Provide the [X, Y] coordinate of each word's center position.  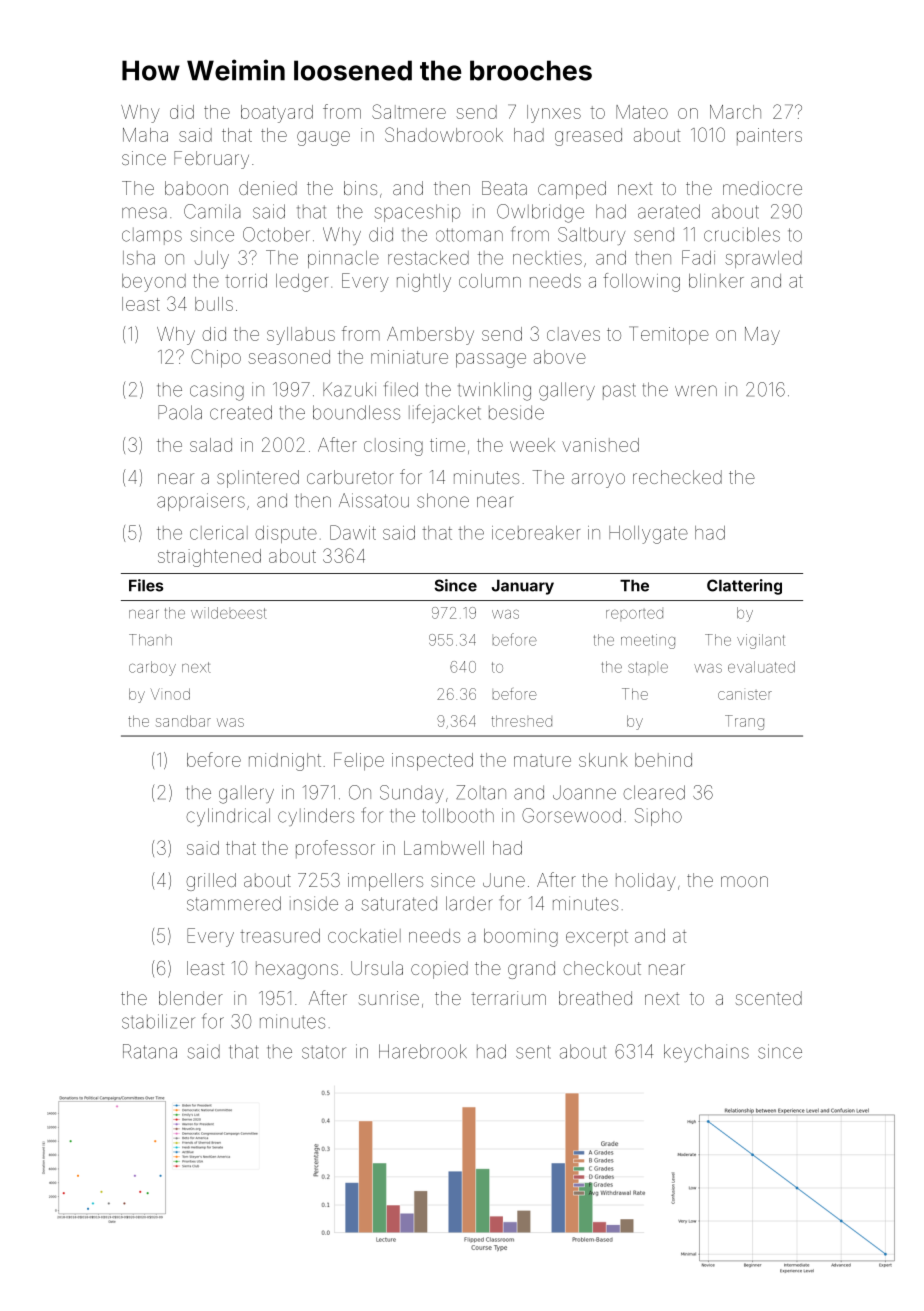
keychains [706, 1053]
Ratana [150, 1051]
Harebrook [423, 1051]
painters [769, 136]
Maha [145, 135]
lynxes [554, 114]
